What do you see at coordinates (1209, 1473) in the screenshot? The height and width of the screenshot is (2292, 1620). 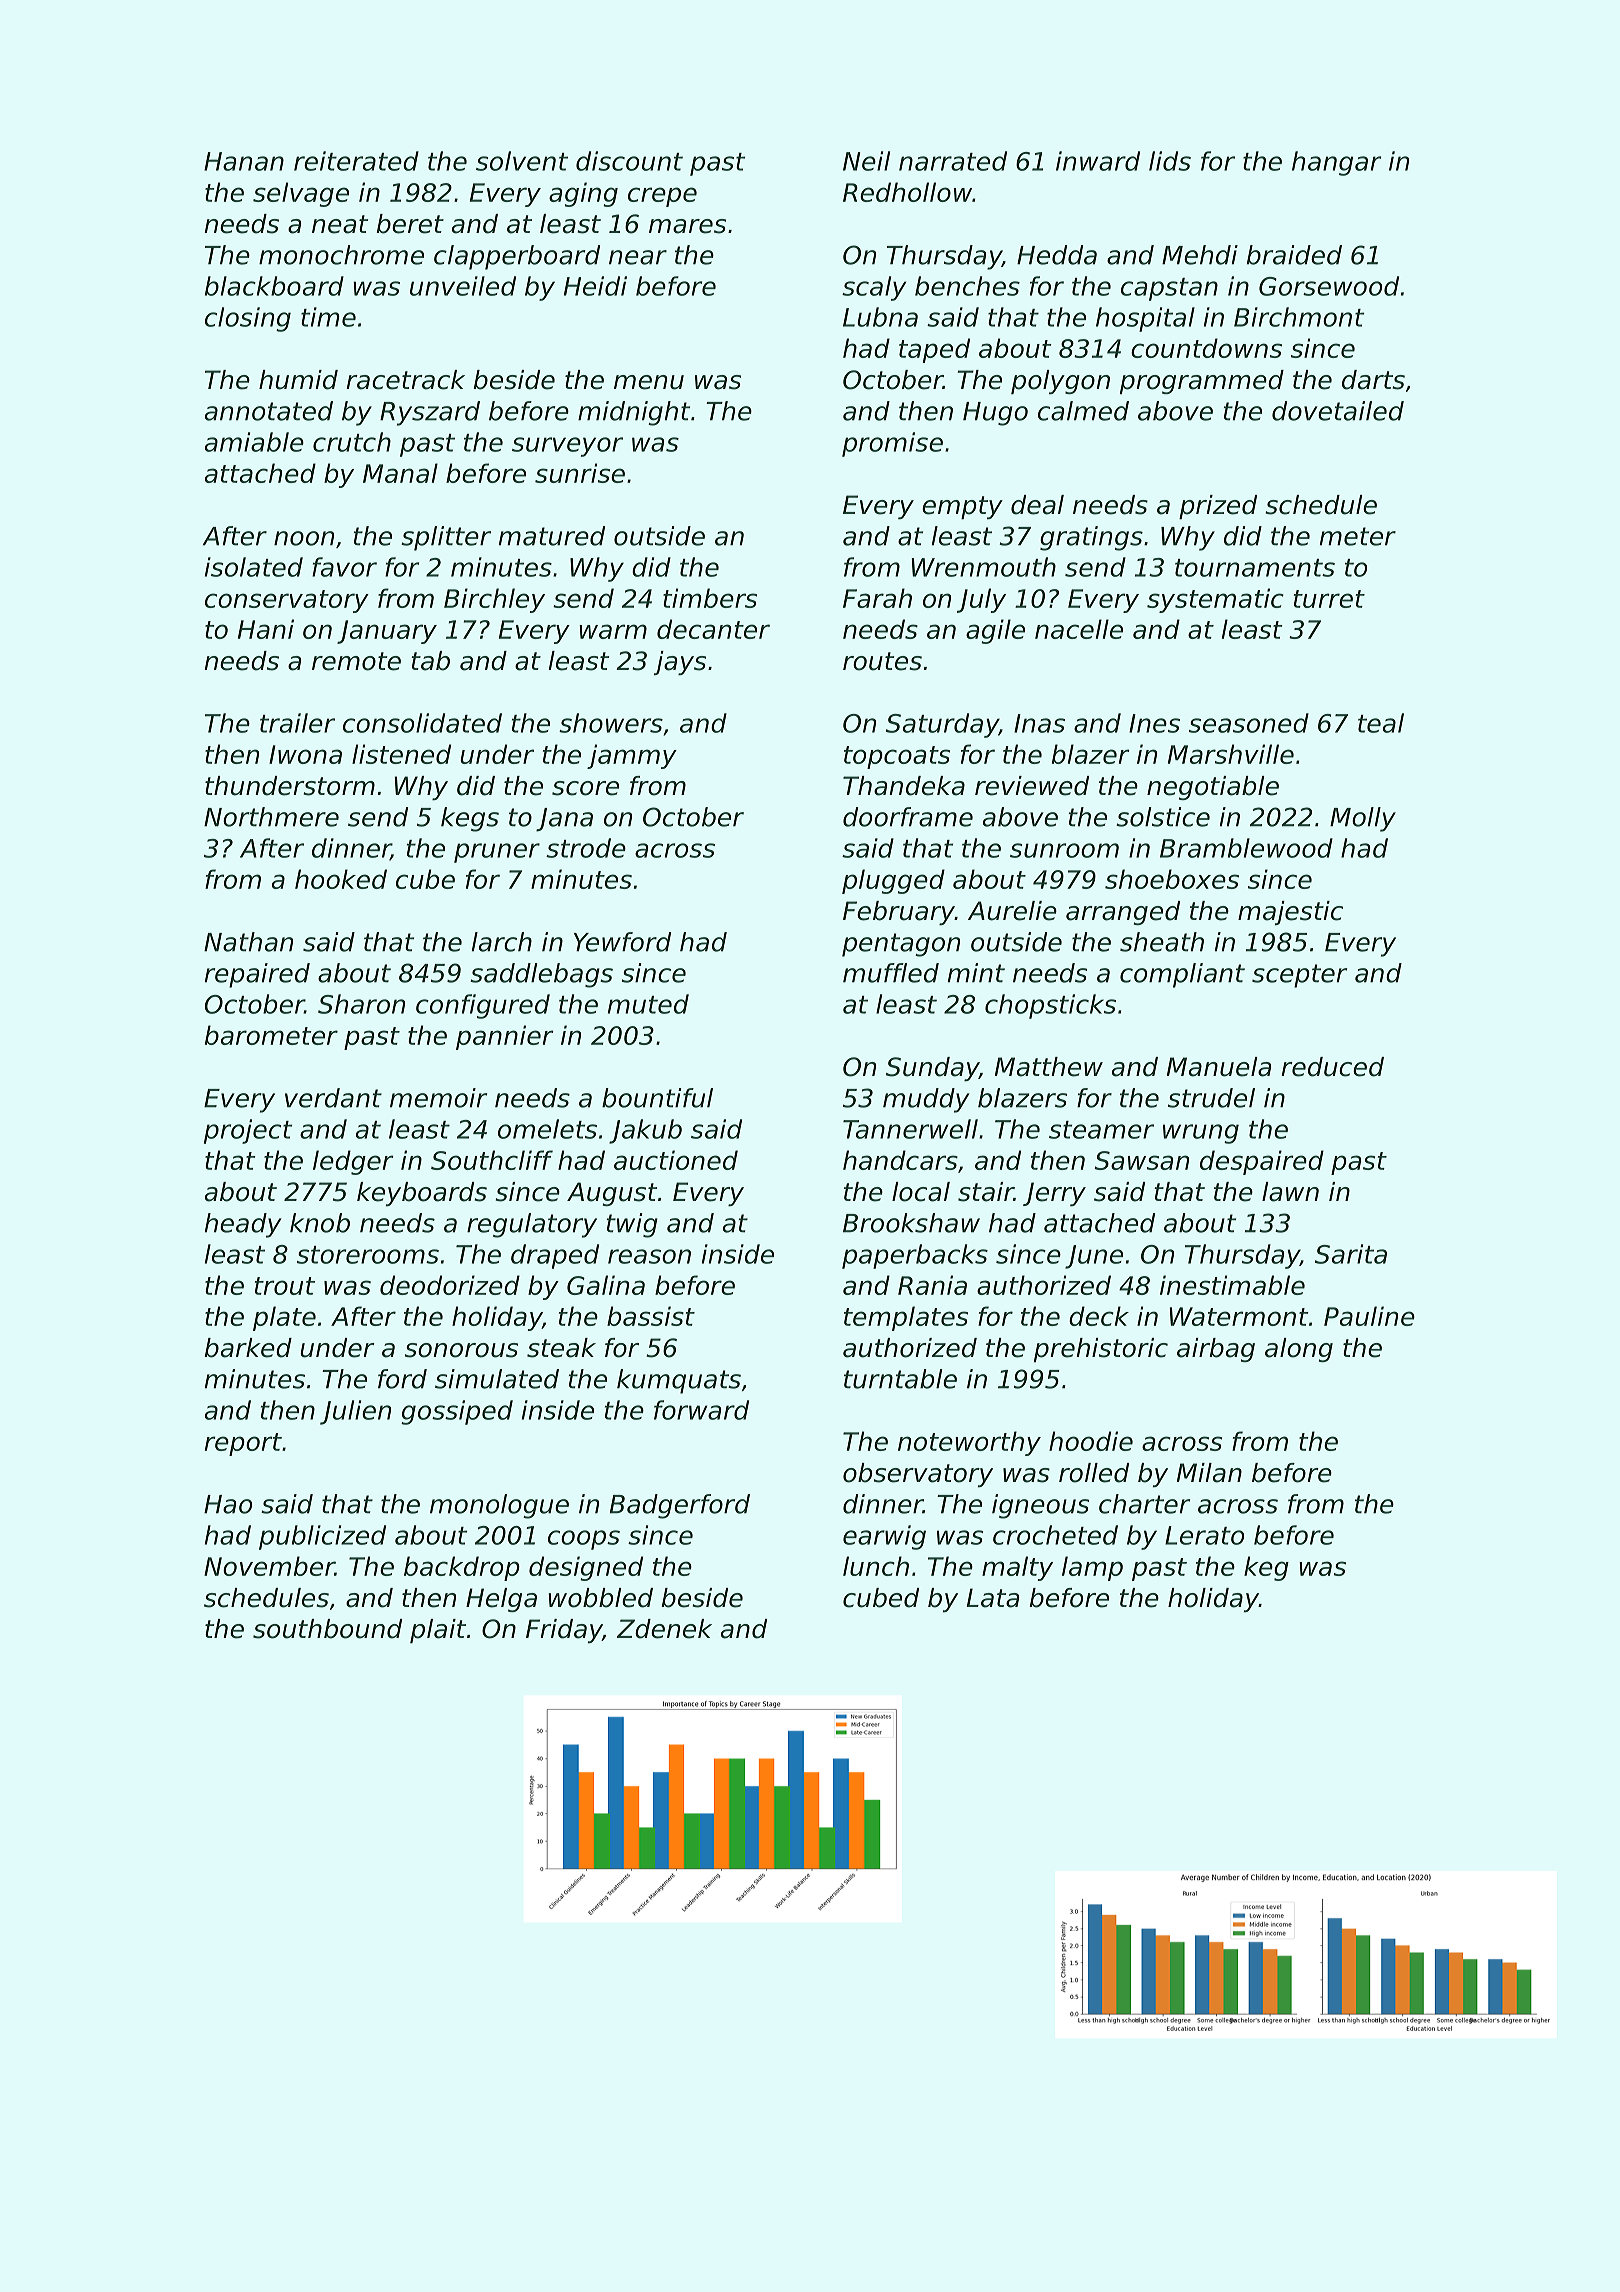 I see `Milan` at bounding box center [1209, 1473].
